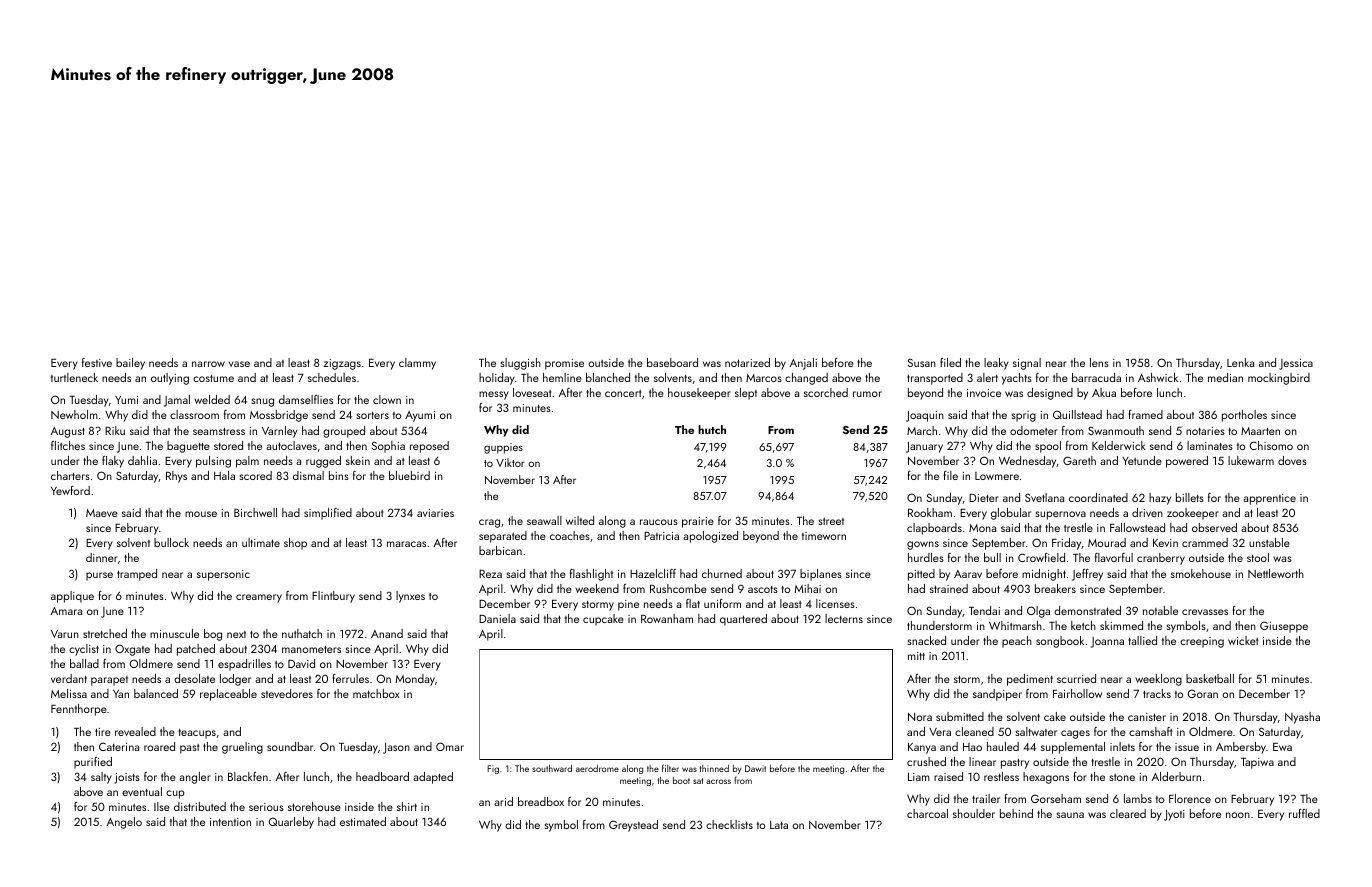 This screenshot has width=1372, height=887. I want to click on ballad, so click(84, 663).
